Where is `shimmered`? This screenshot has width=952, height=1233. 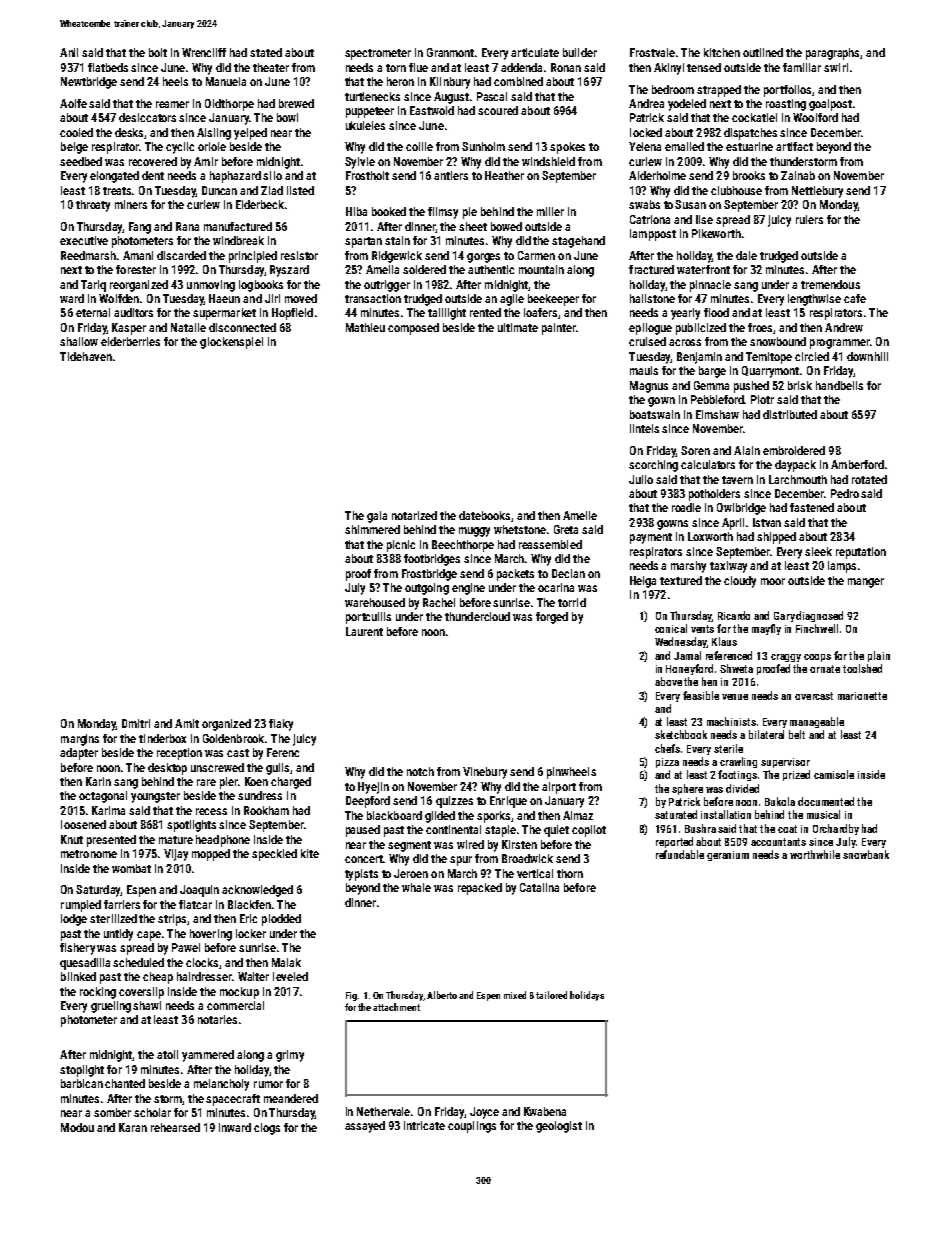
shimmered is located at coordinates (372, 529).
